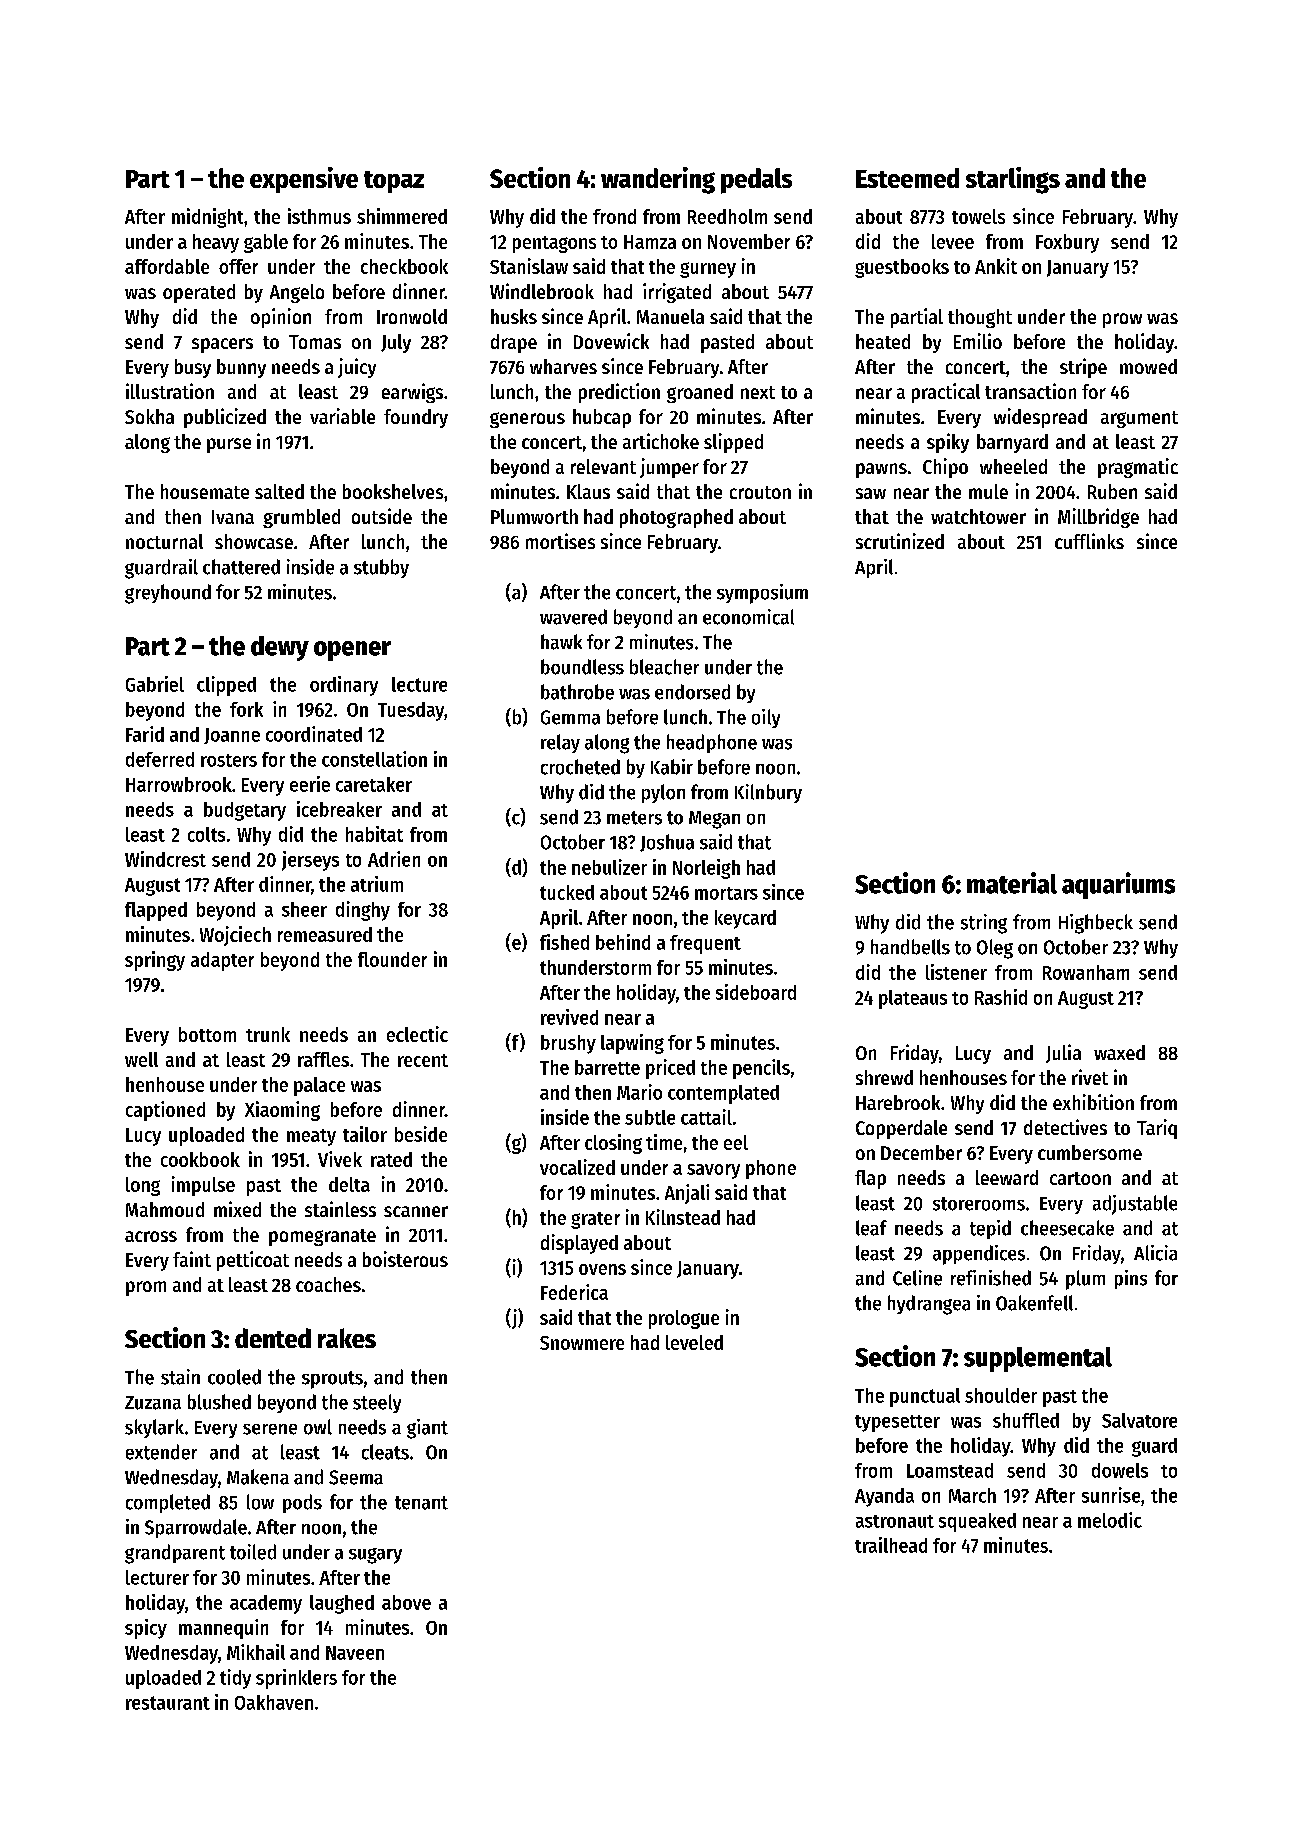 Image resolution: width=1303 pixels, height=1843 pixels. I want to click on next, so click(758, 392).
